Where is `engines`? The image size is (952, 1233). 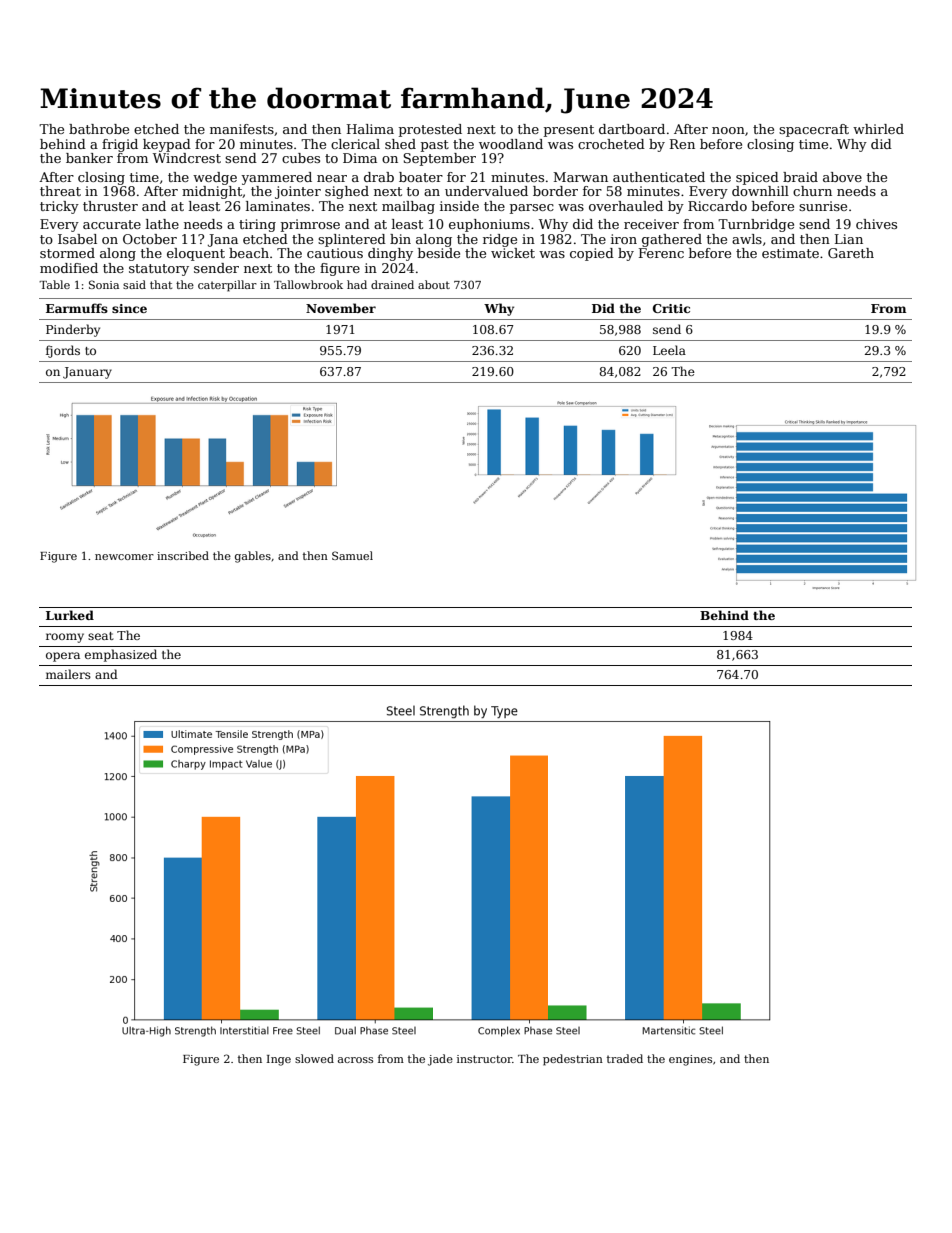 engines is located at coordinates (690, 1060).
